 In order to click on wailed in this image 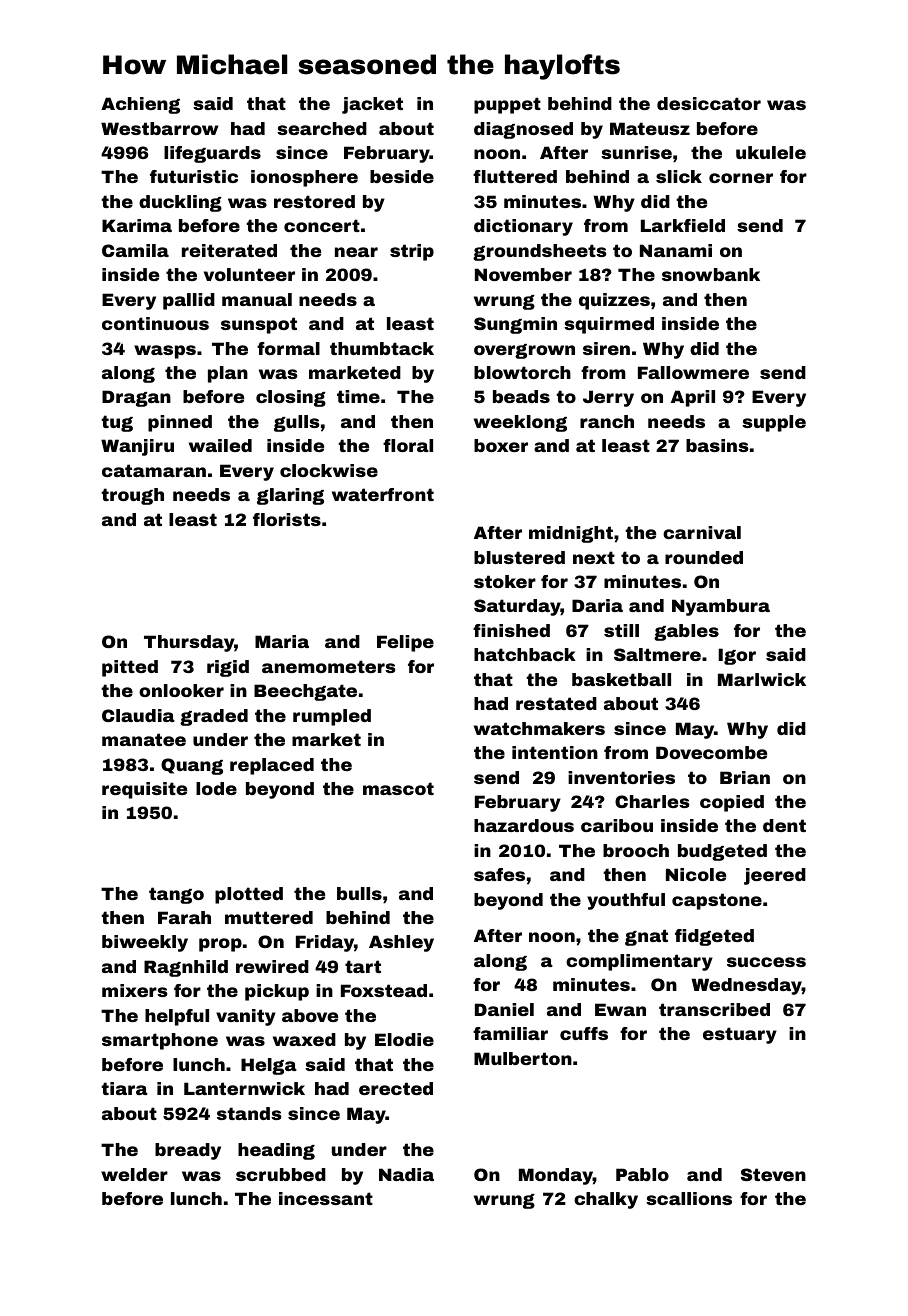, I will do `click(220, 445)`.
